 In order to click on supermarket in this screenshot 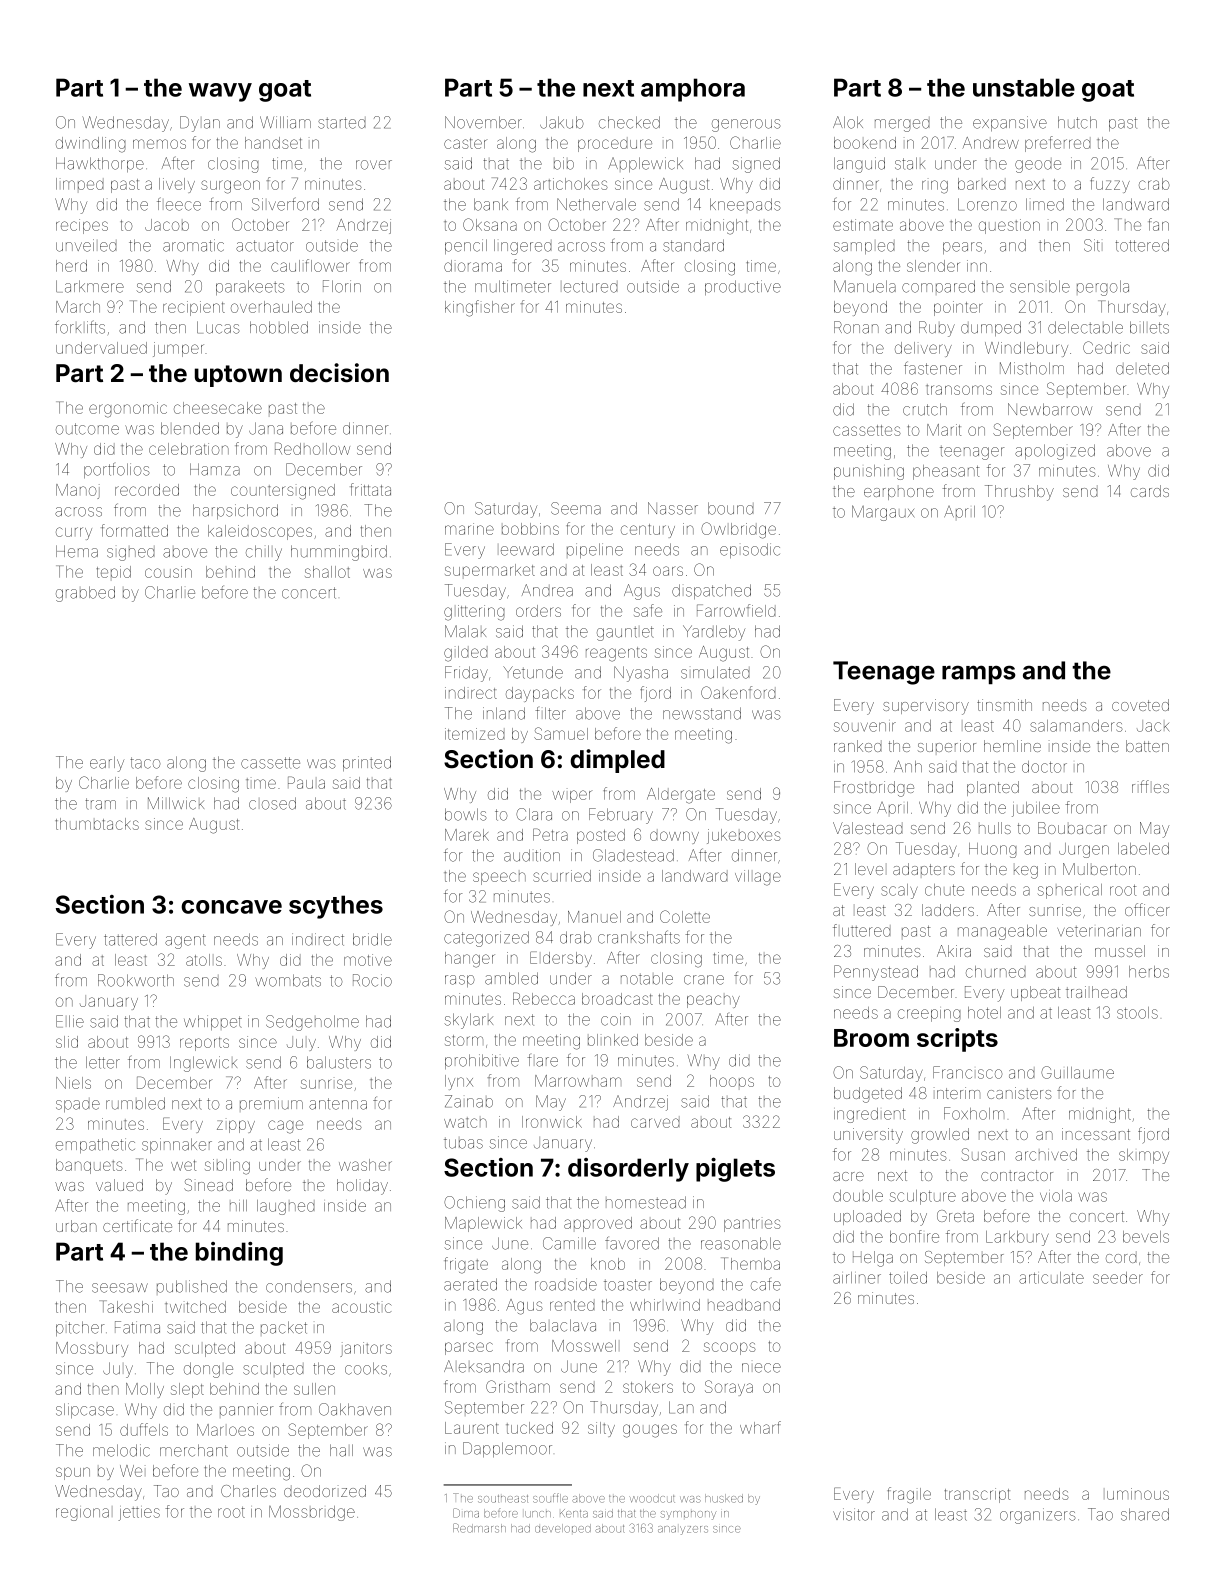, I will do `click(490, 570)`.
